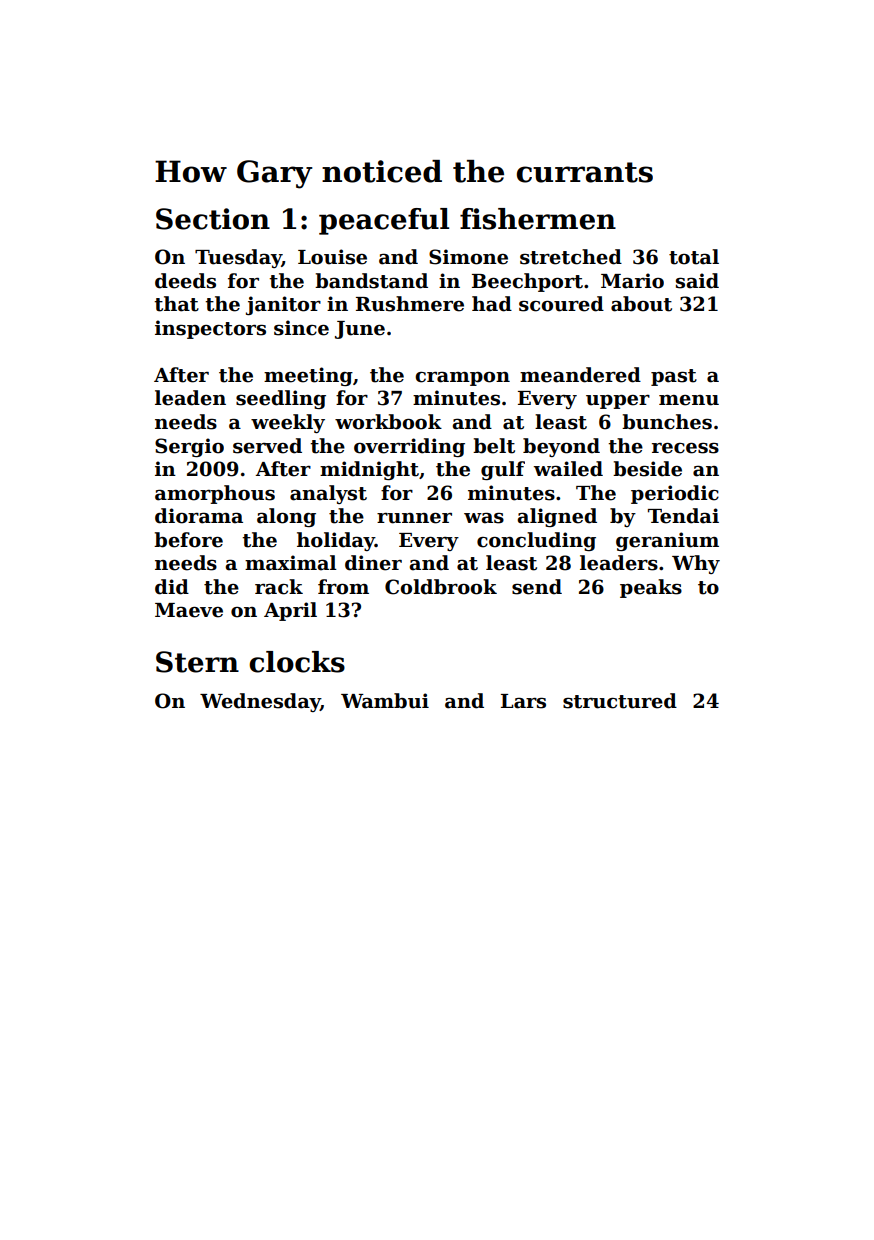  Describe the element at coordinates (213, 219) in the screenshot. I see `Section` at that location.
